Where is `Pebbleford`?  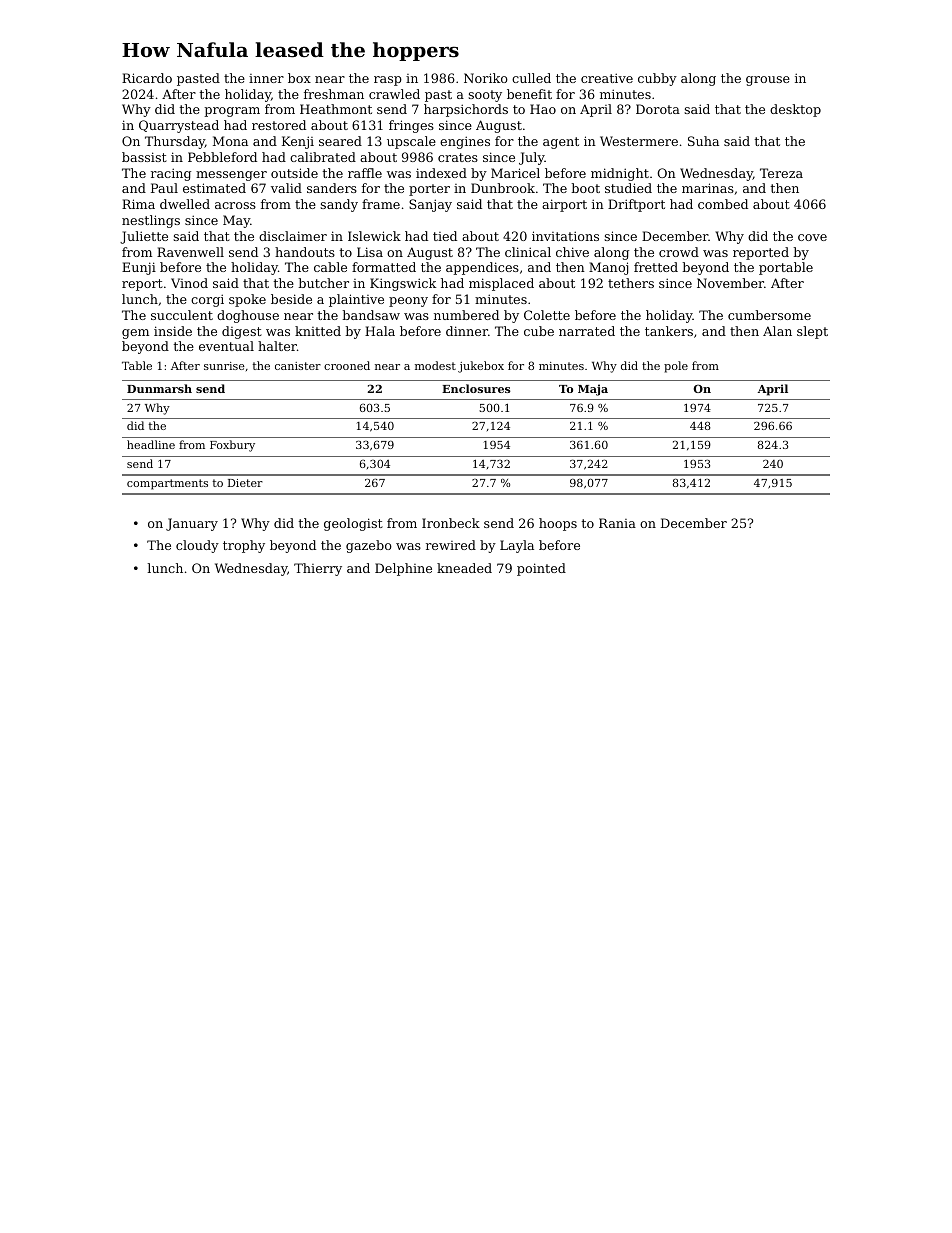 Pebbleford is located at coordinates (222, 157).
